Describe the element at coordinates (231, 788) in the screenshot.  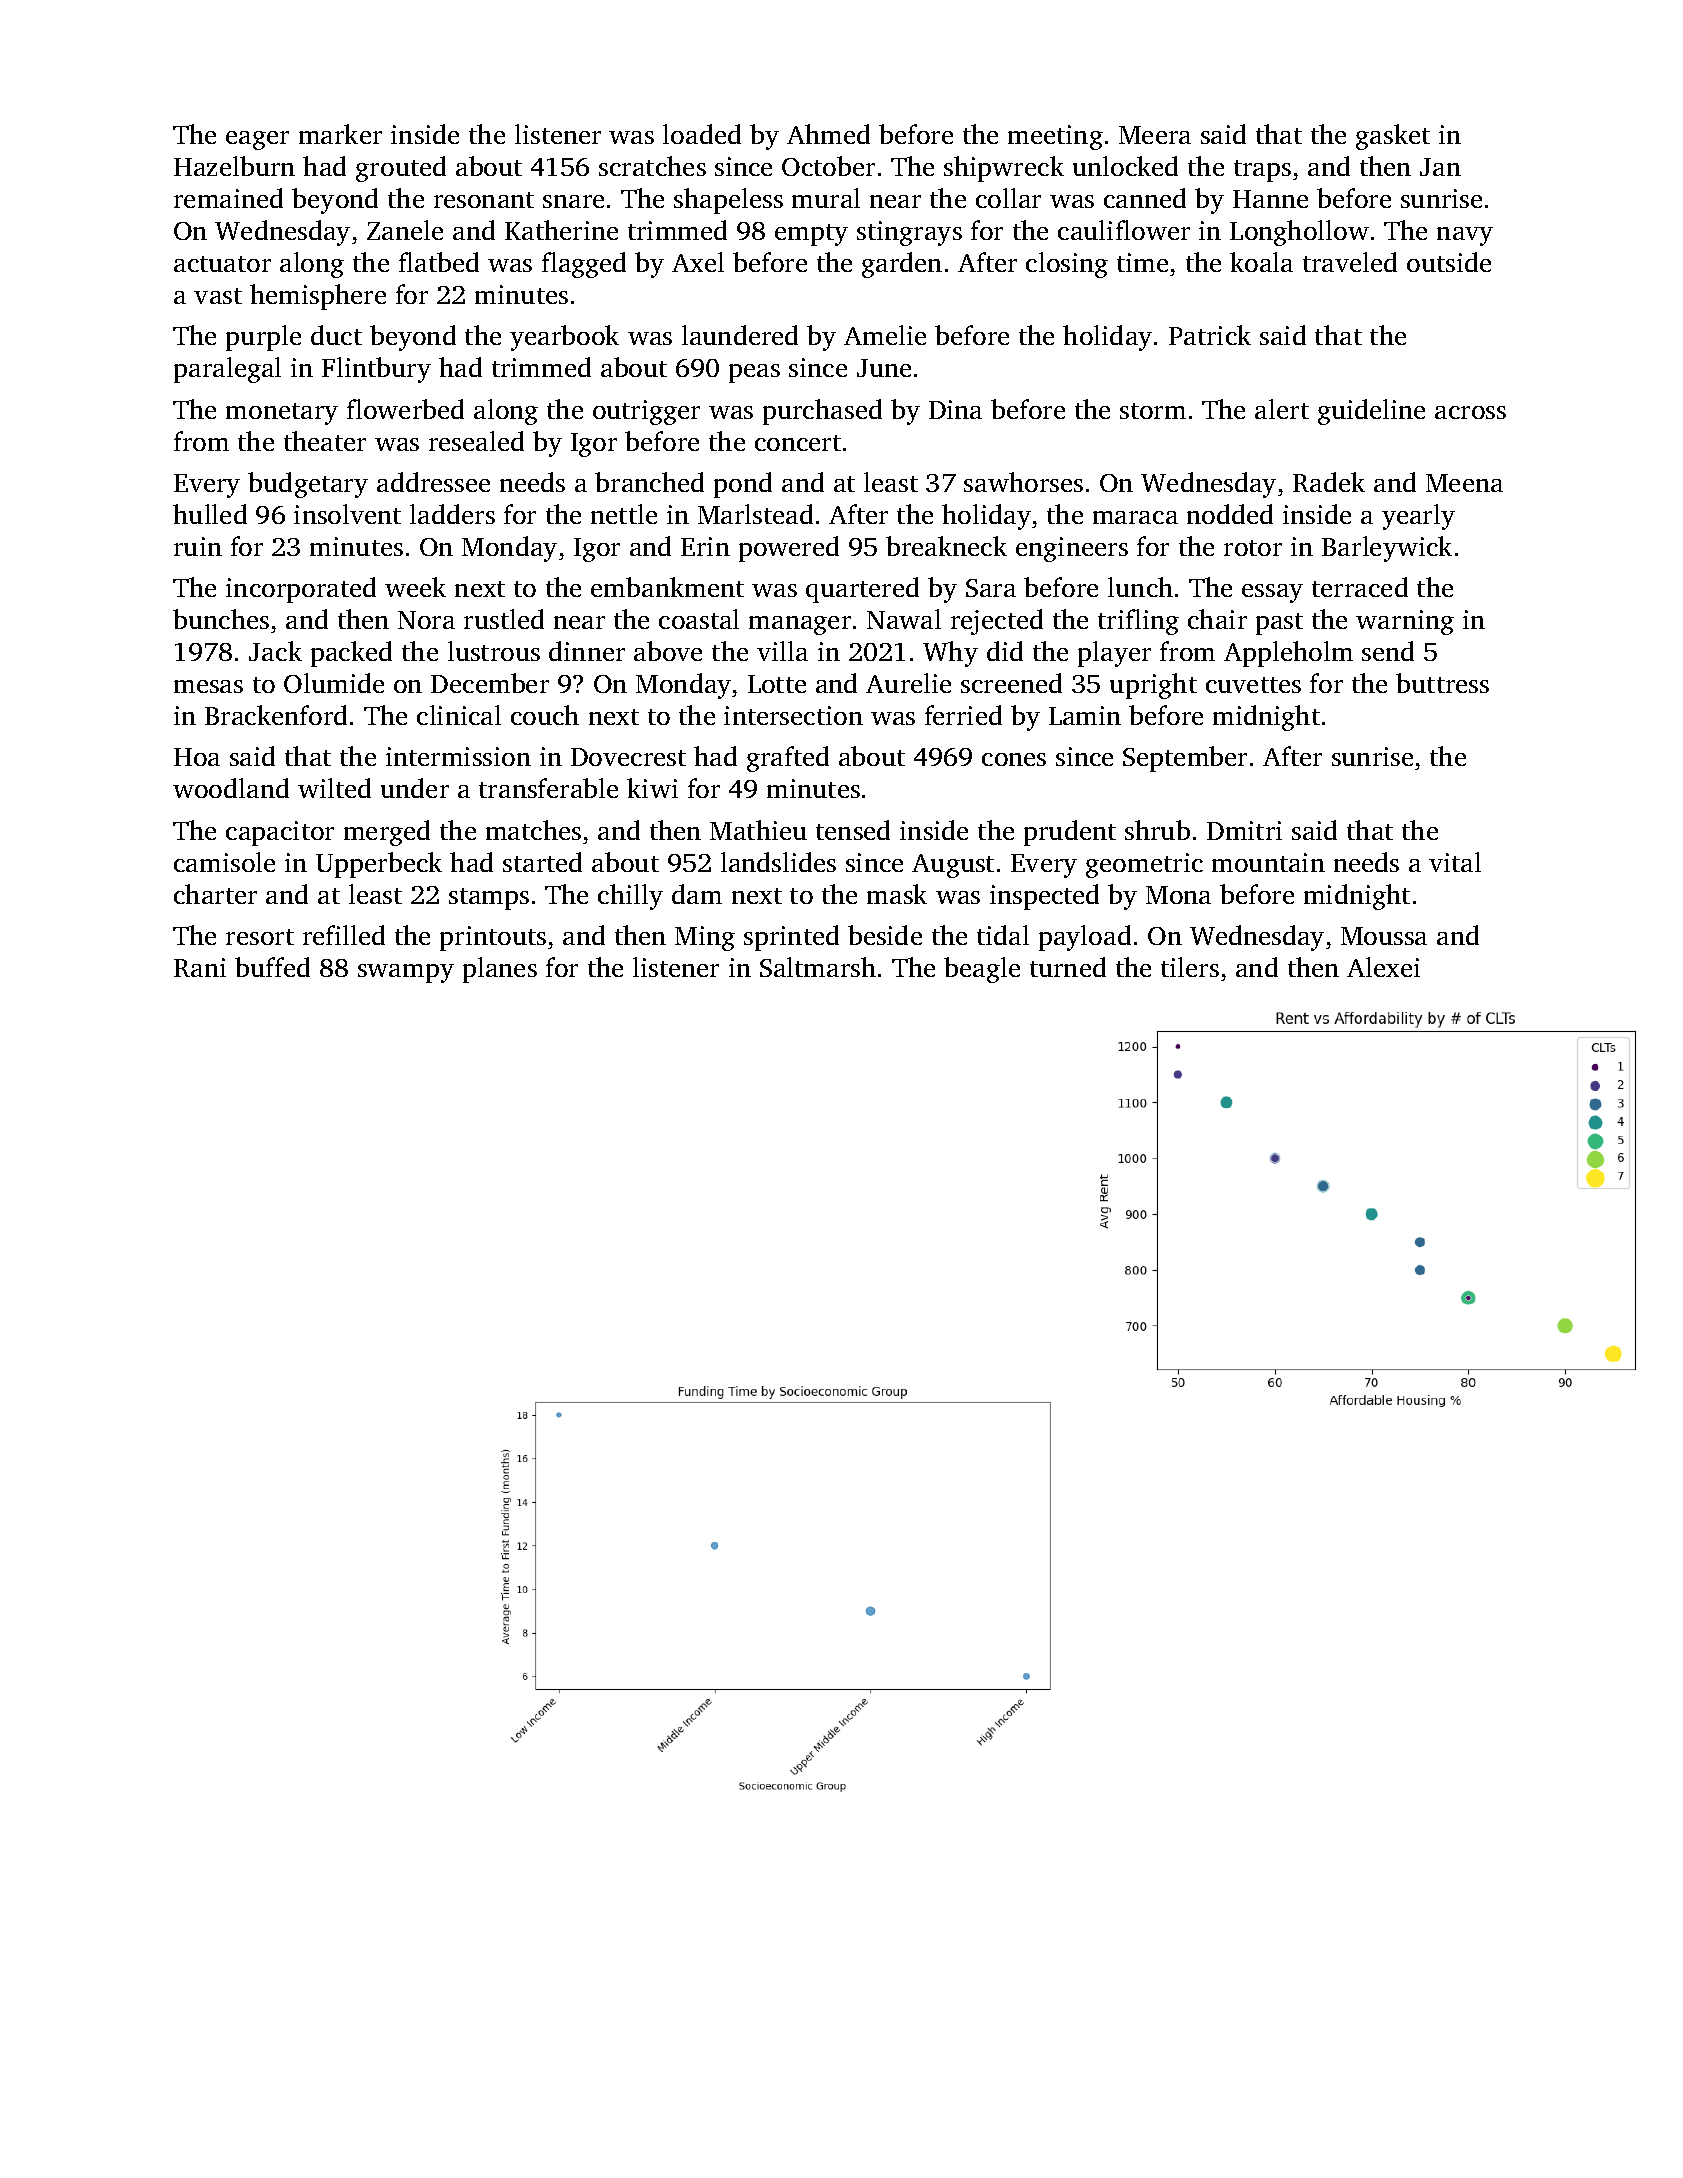
I see `woodland` at that location.
